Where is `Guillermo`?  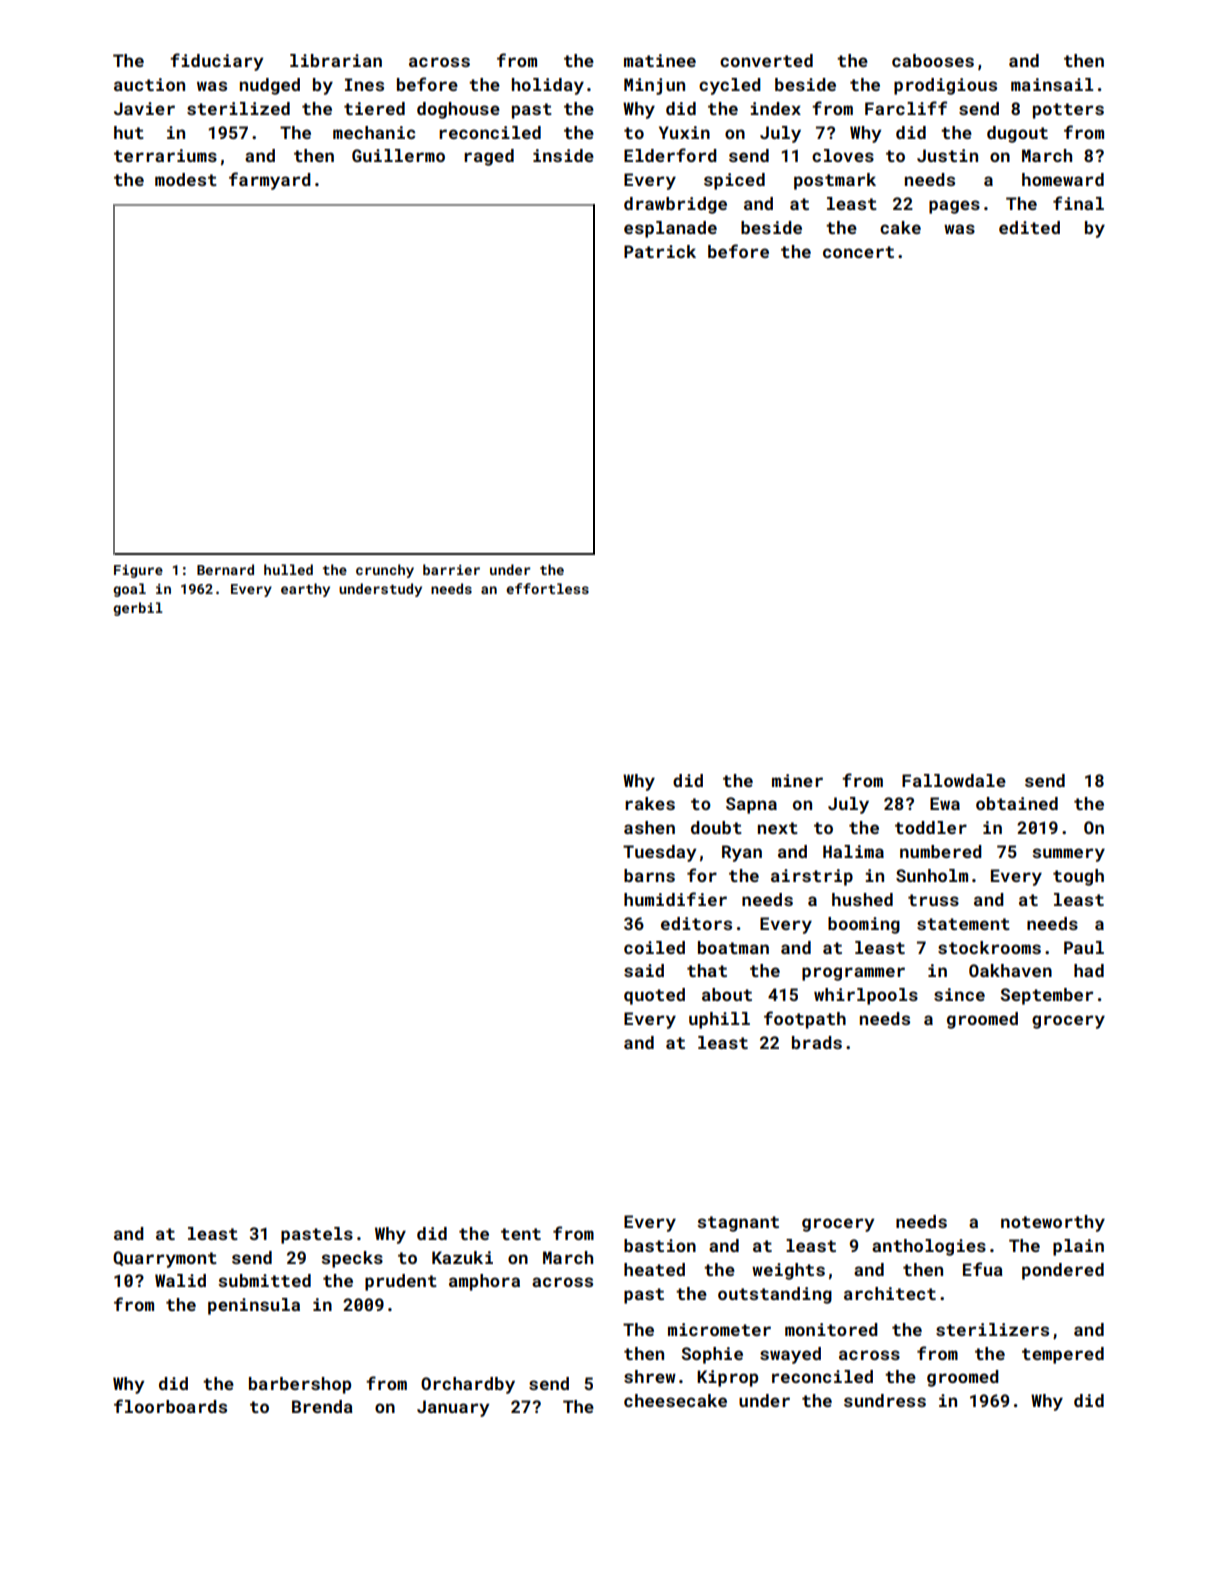 Guillermo is located at coordinates (398, 155).
